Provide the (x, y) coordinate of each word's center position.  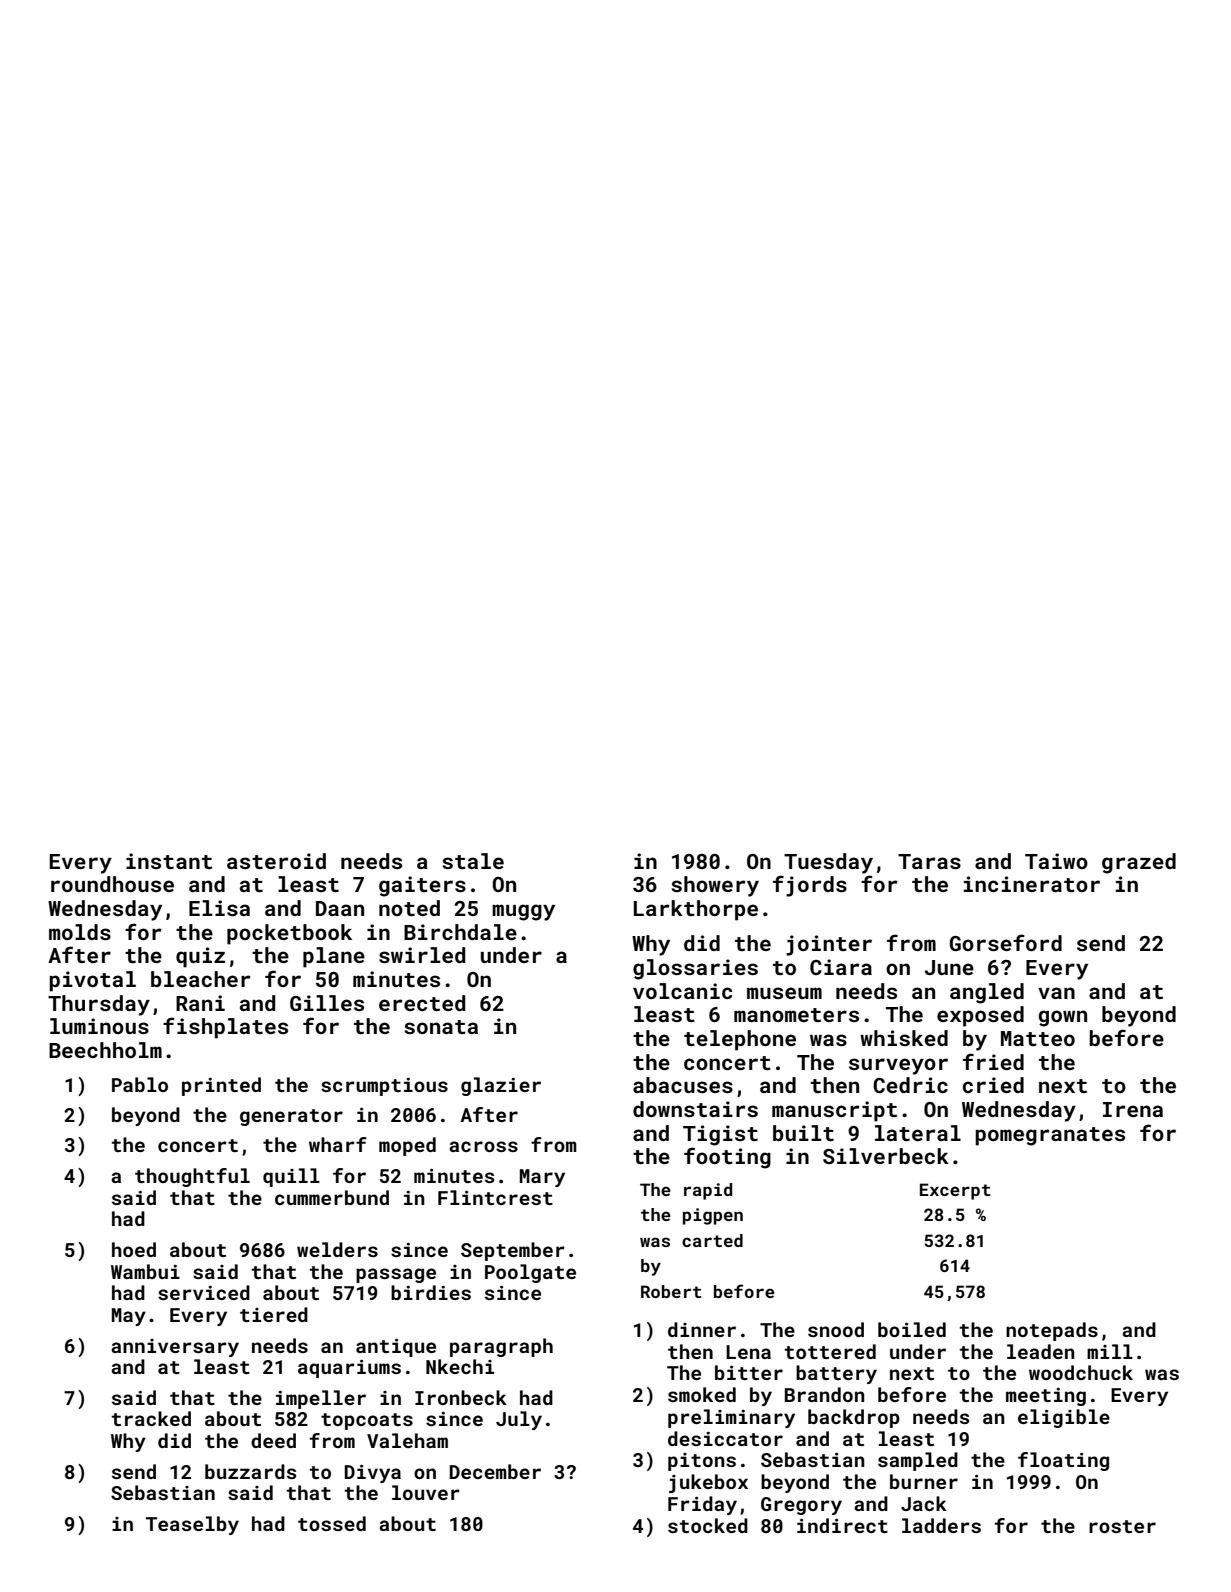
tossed (332, 1523)
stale (473, 861)
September (513, 1251)
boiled (912, 1329)
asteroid (276, 861)
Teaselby (192, 1525)
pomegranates (1050, 1136)
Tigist (720, 1135)
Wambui (145, 1271)
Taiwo (1056, 861)
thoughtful (192, 1177)
